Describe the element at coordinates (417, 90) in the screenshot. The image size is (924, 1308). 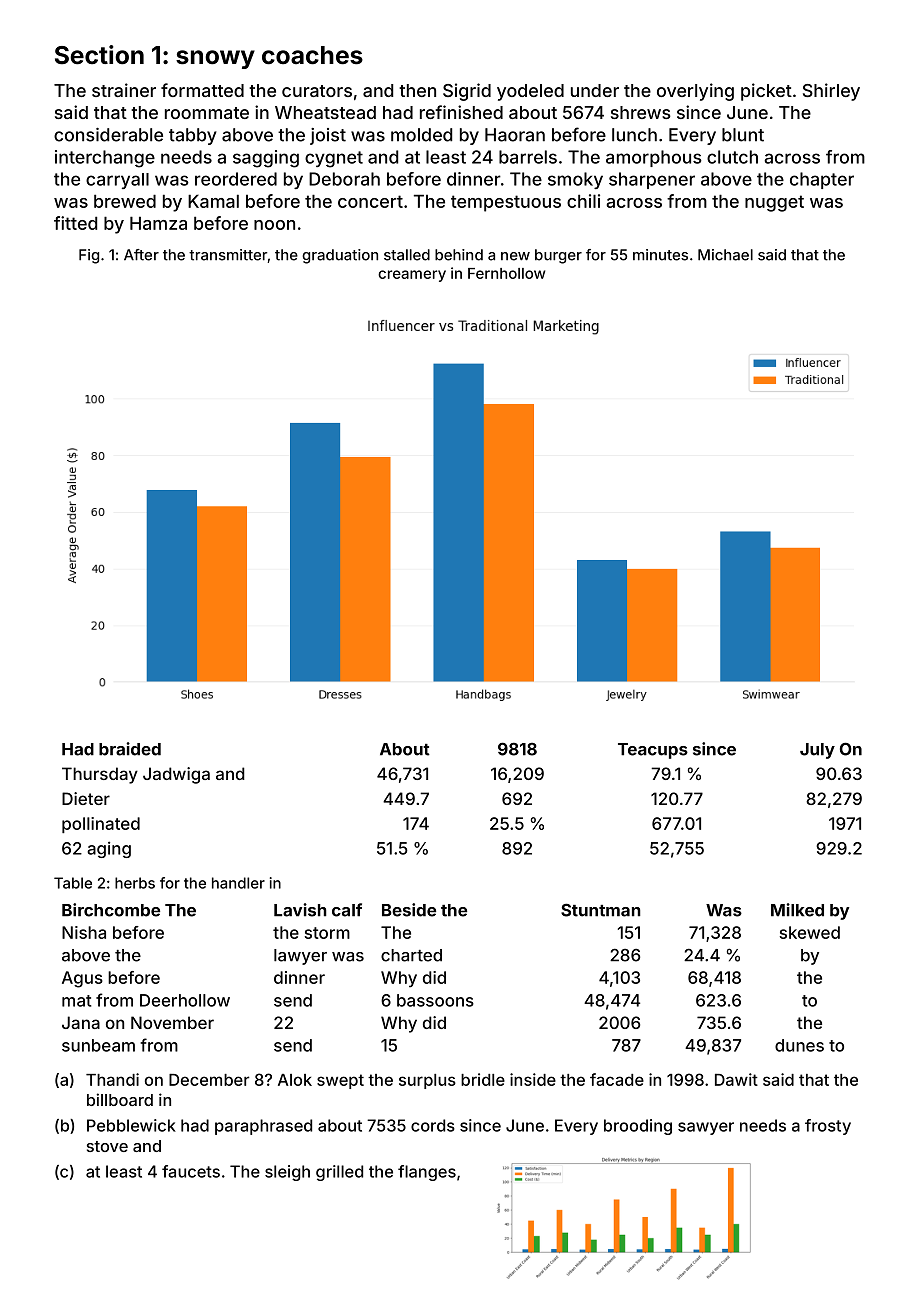
I see `then` at that location.
